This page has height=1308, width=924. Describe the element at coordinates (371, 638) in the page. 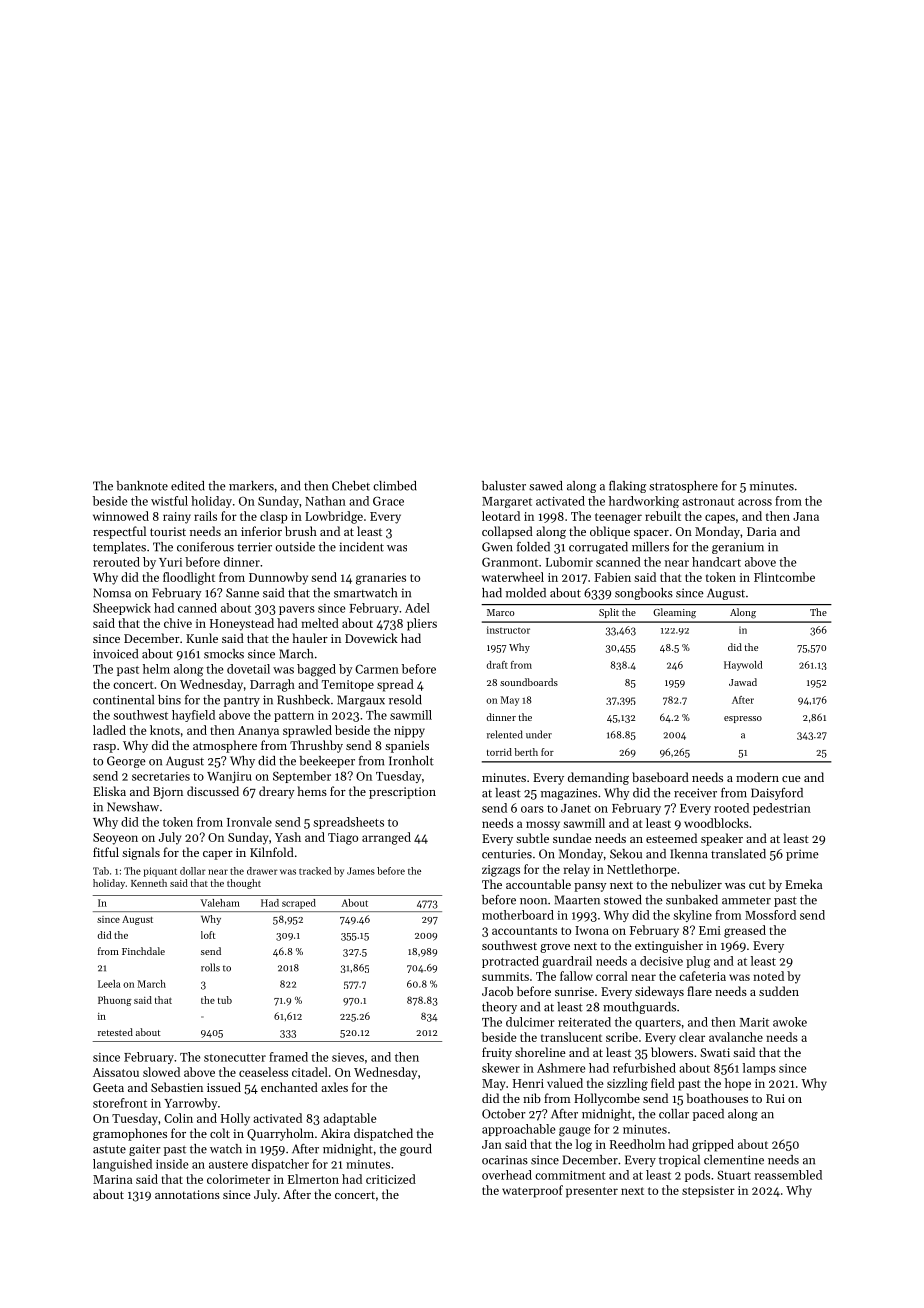

I see `Dovewick` at that location.
